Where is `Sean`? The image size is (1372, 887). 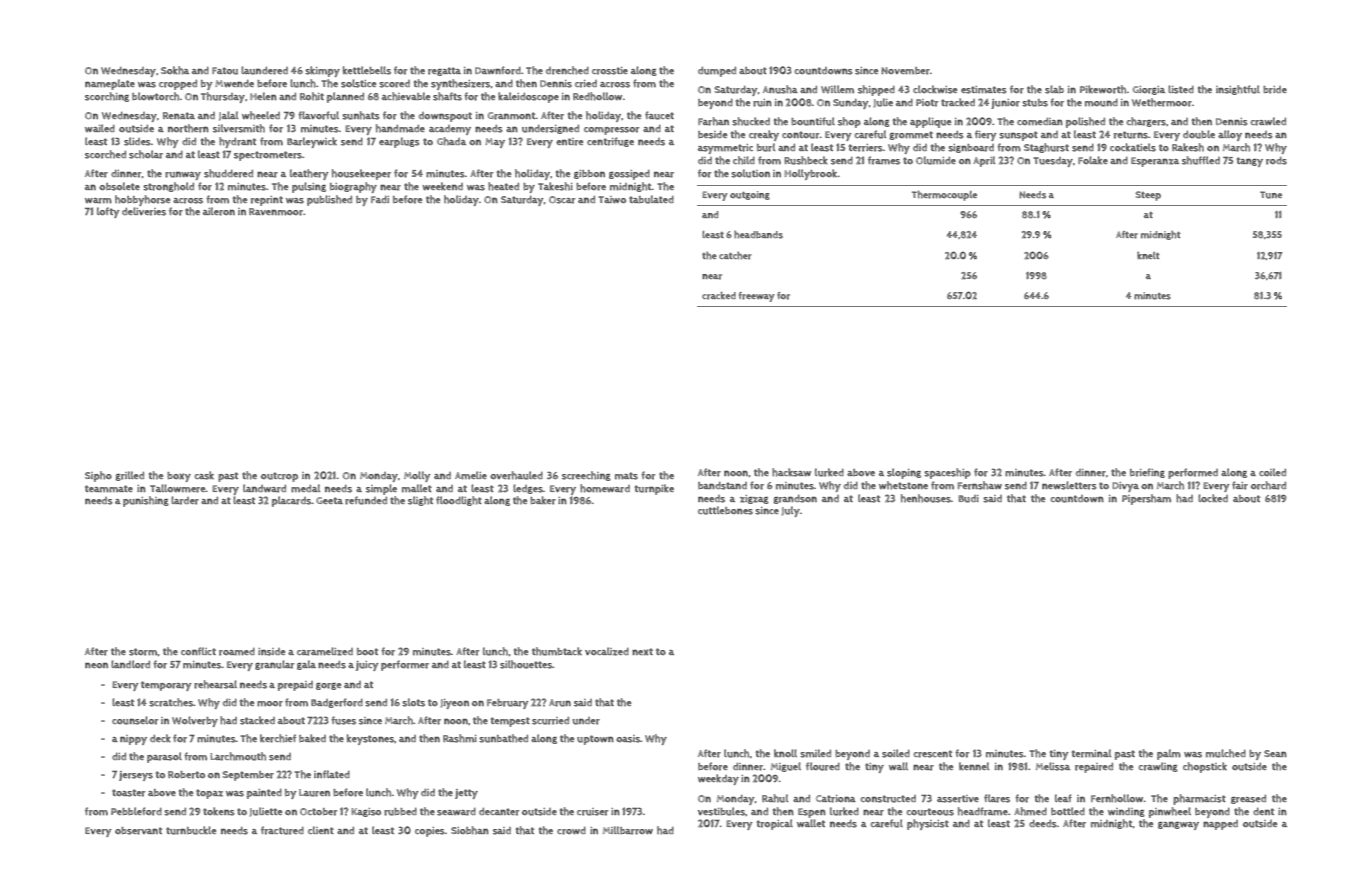
Sean is located at coordinates (1275, 753).
